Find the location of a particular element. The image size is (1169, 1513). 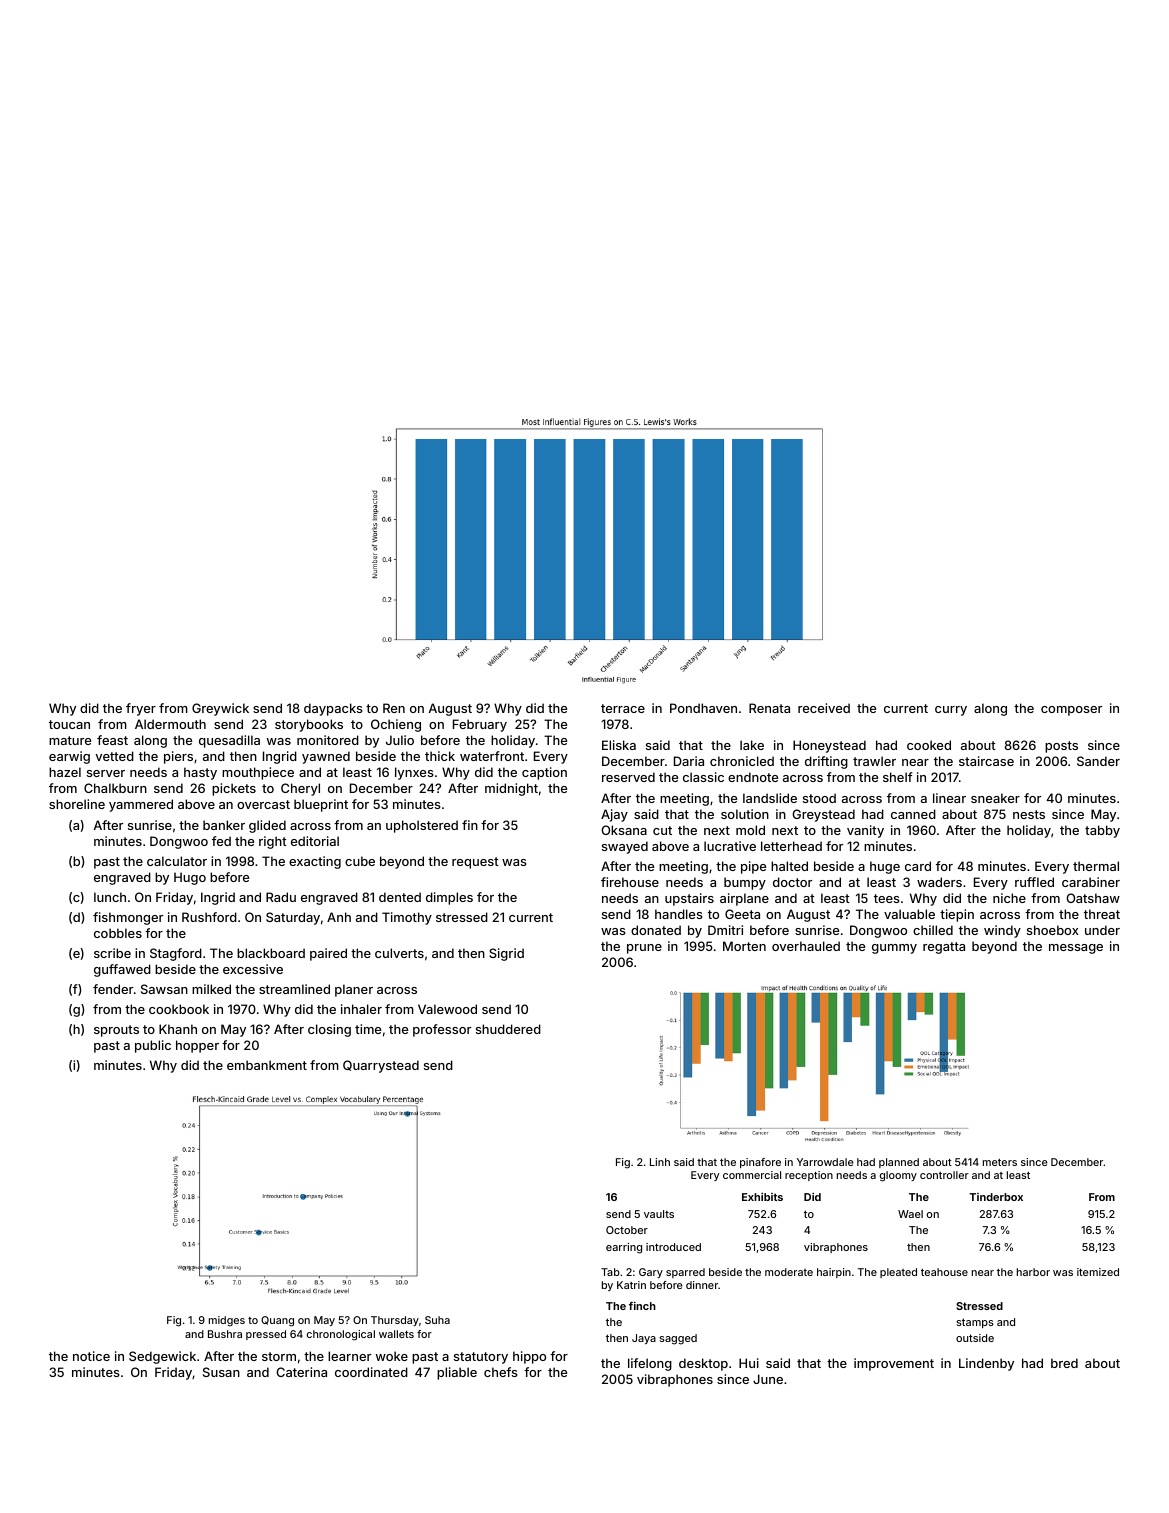

hasty is located at coordinates (200, 773).
